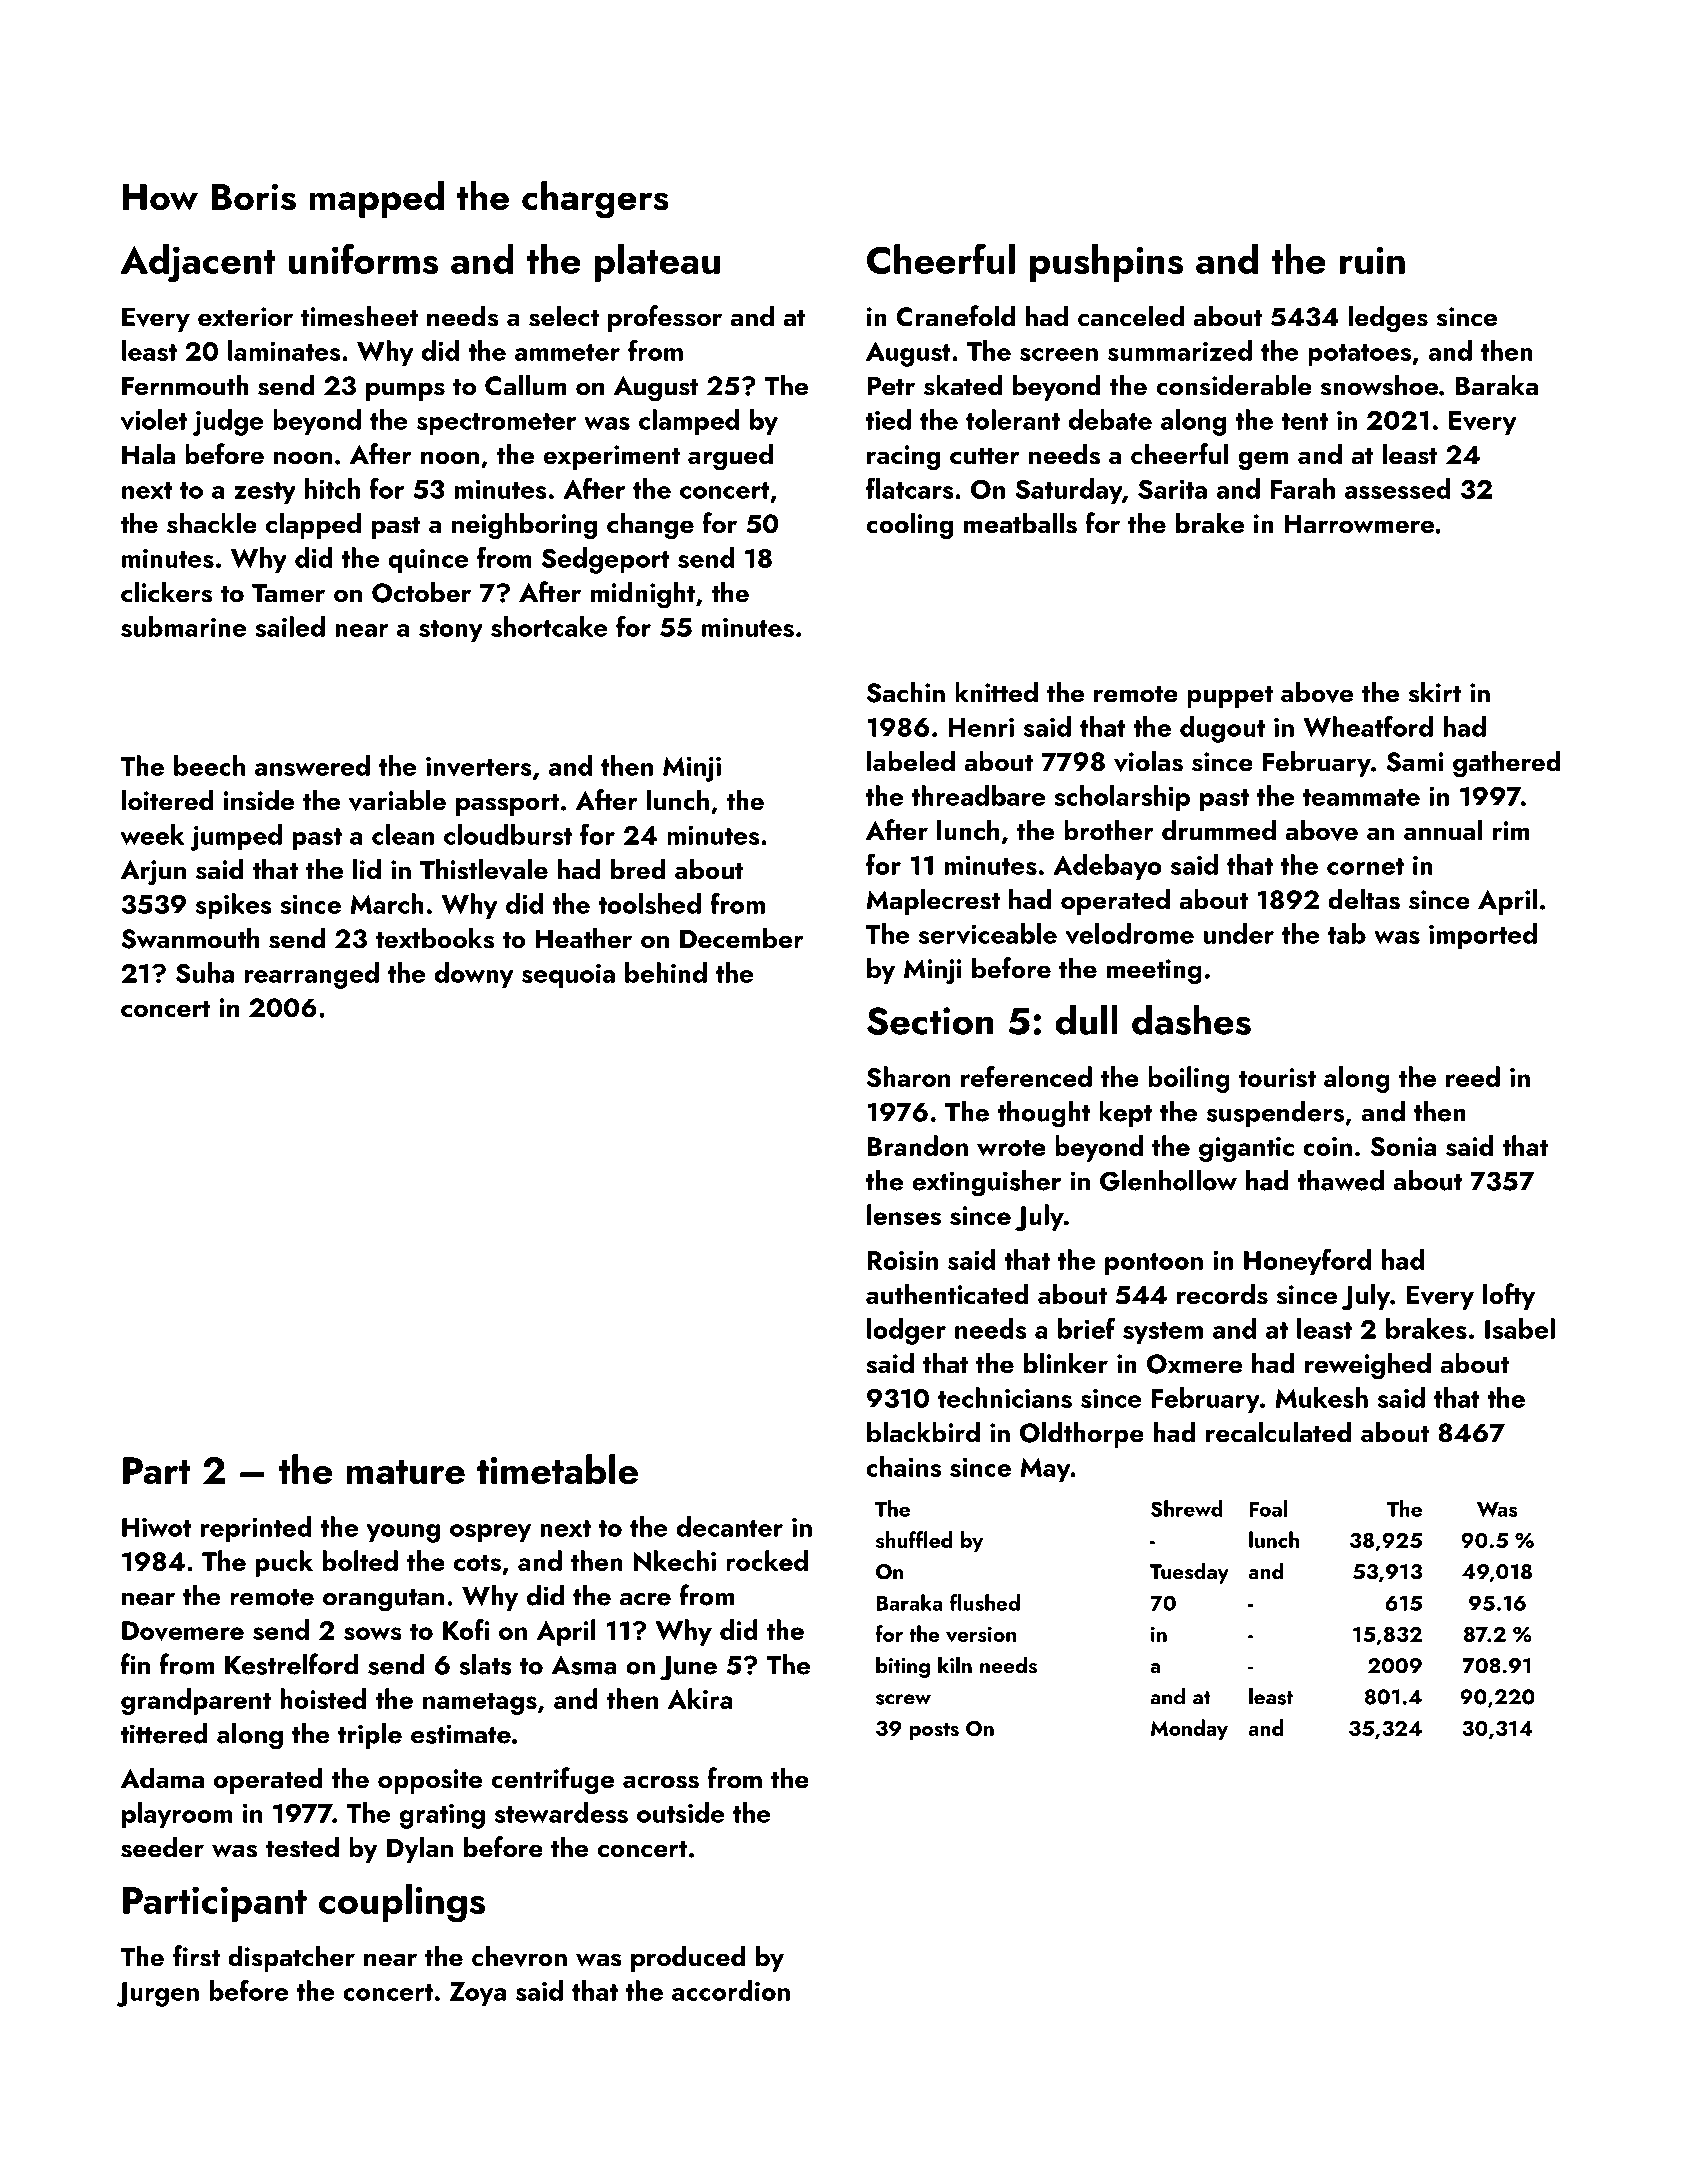 This screenshot has height=2178, width=1683. I want to click on Wheatford, so click(1368, 726).
